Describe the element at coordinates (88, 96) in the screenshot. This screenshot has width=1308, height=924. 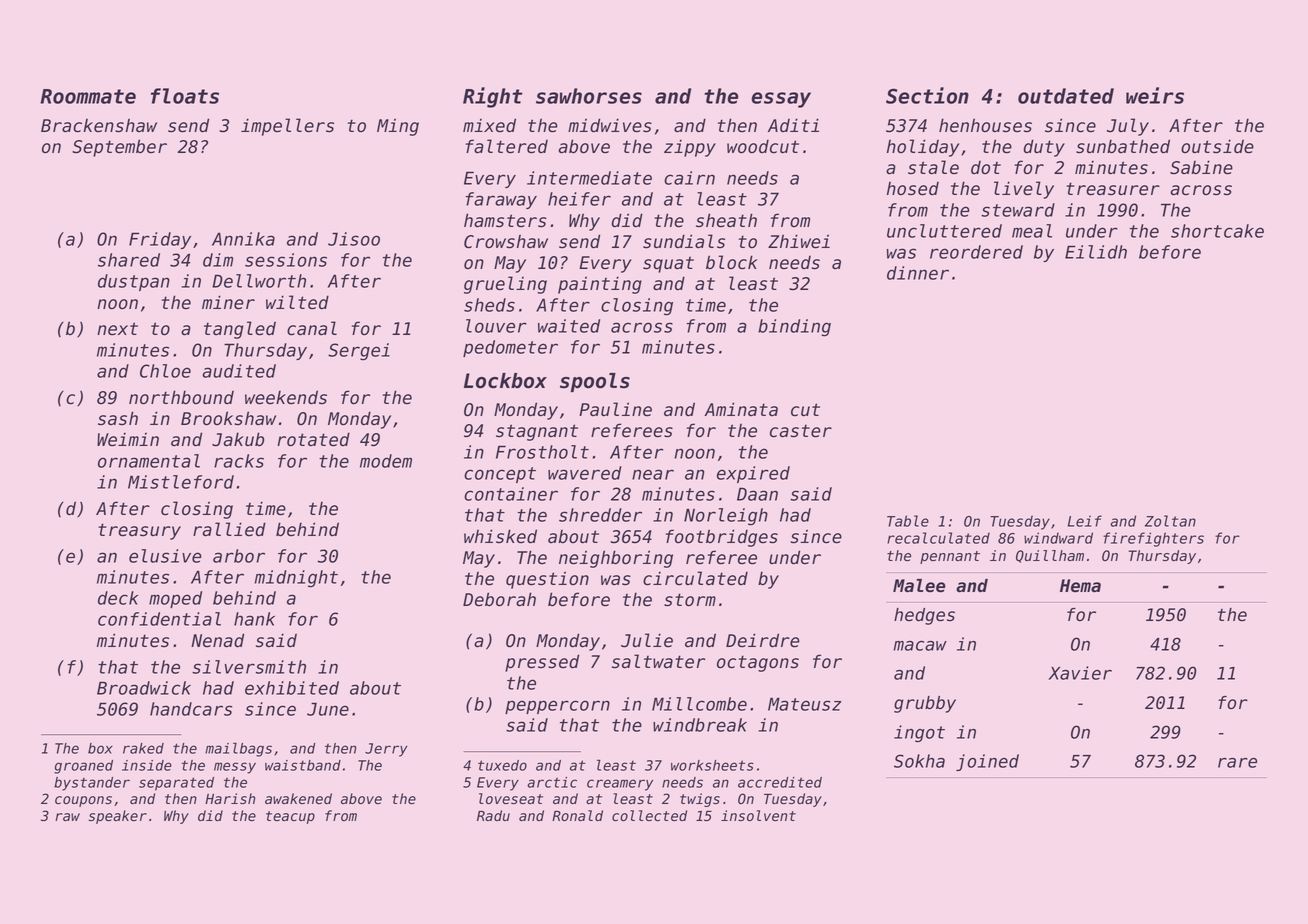
I see `Roommate` at that location.
